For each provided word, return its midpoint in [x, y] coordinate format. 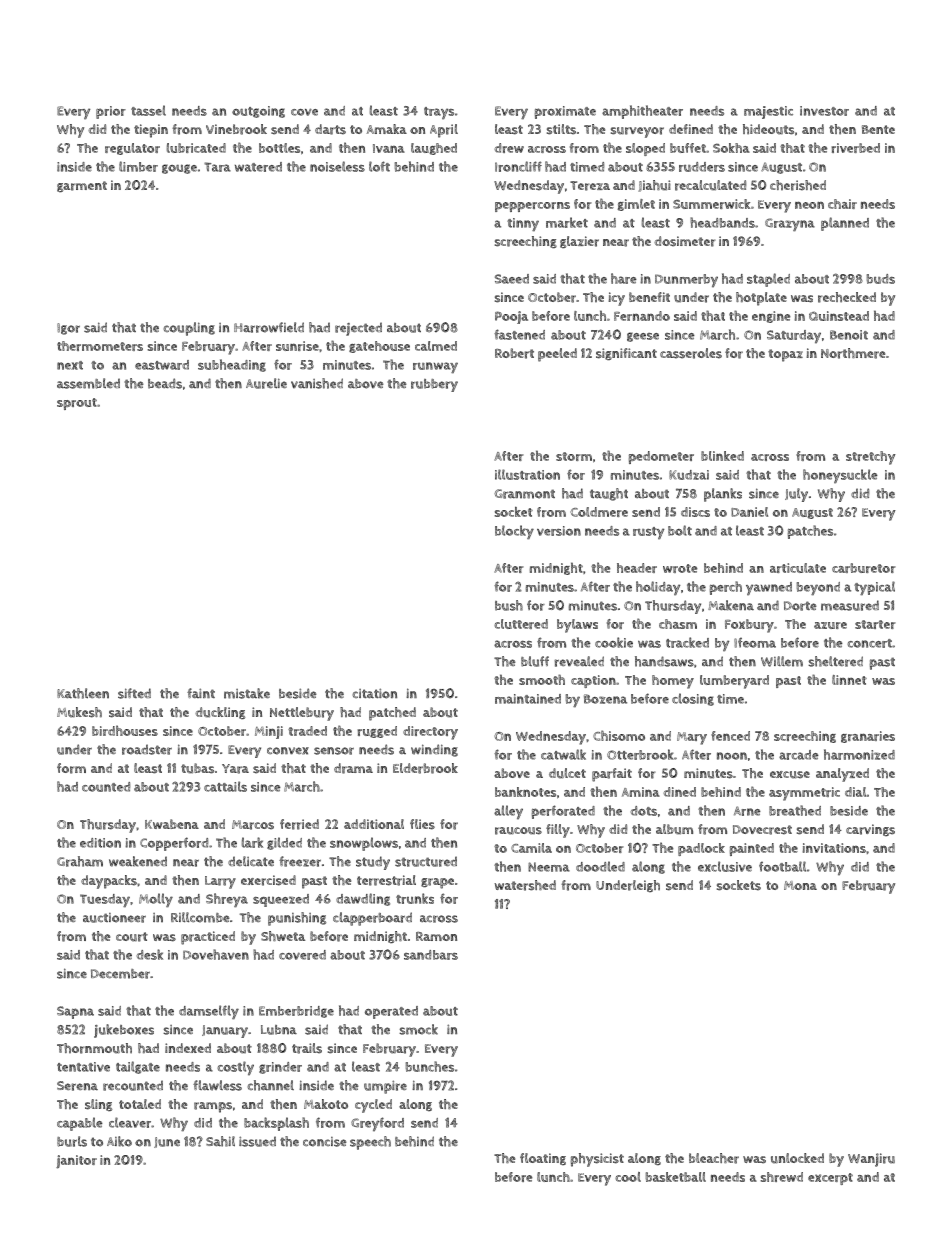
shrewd [782, 1177]
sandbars [431, 955]
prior [111, 112]
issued [257, 1141]
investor [824, 111]
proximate [565, 112]
